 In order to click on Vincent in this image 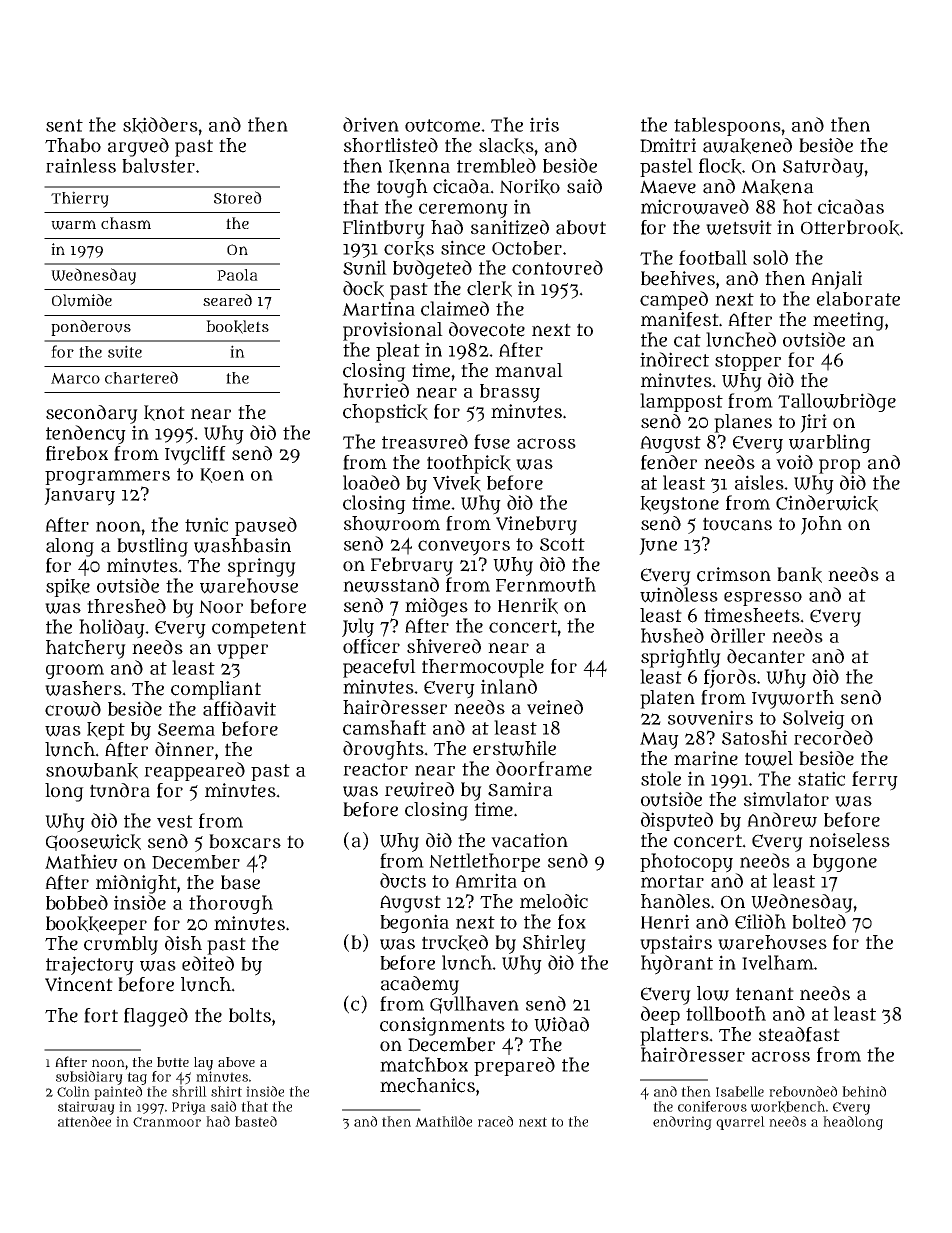, I will do `click(79, 984)`.
